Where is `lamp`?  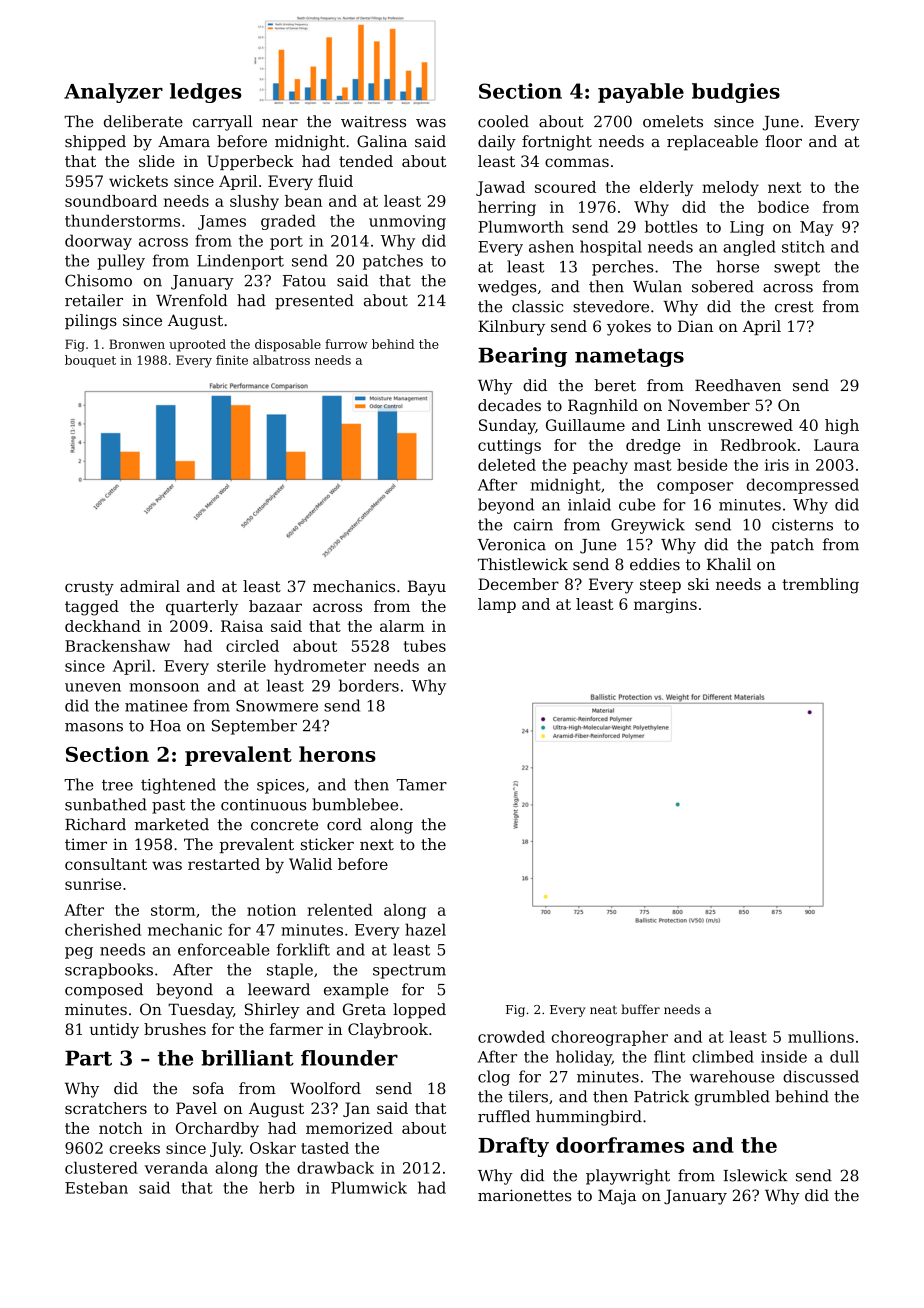 lamp is located at coordinates (497, 605).
